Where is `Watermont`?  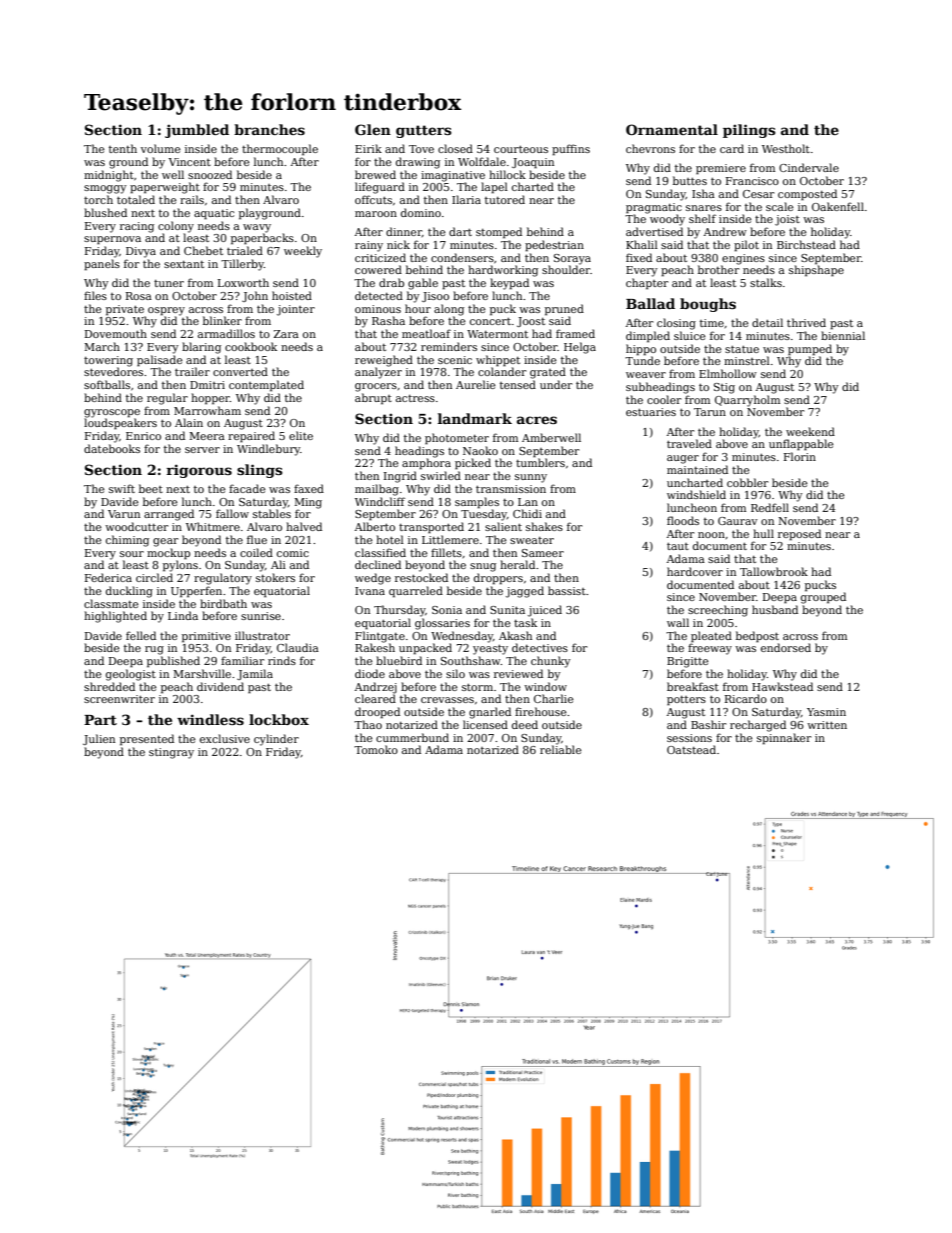
Watermont is located at coordinates (497, 334).
